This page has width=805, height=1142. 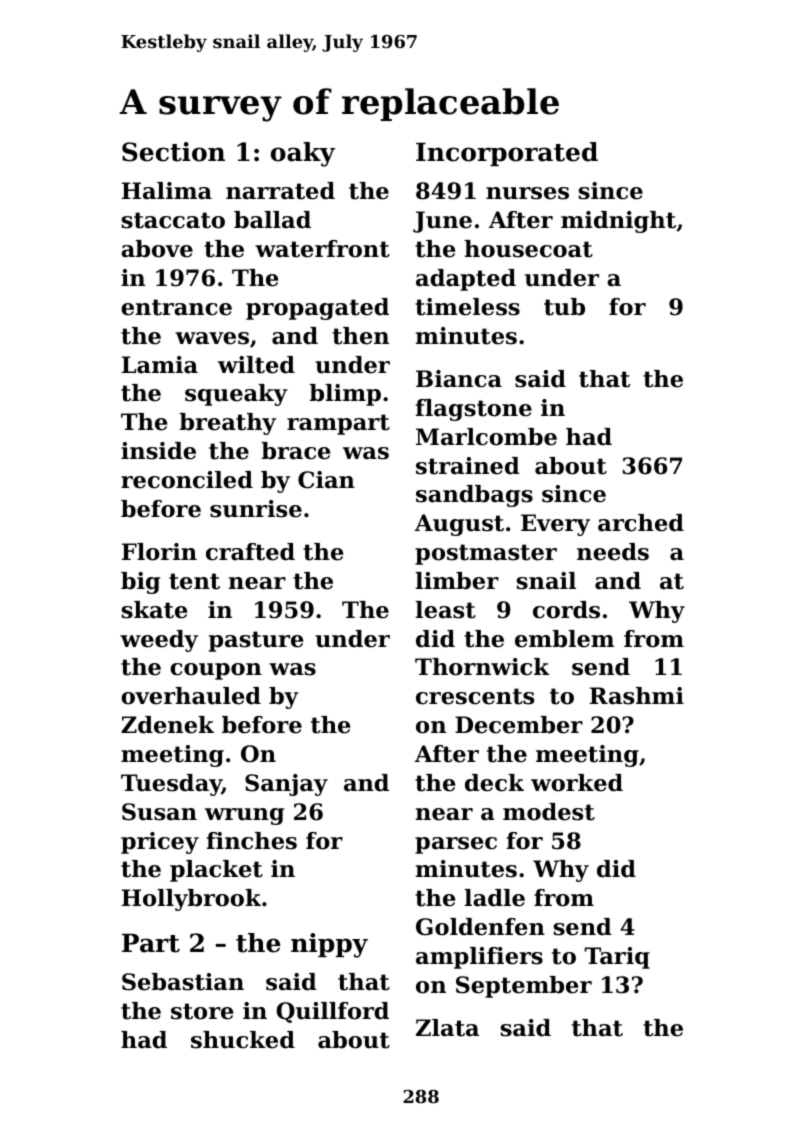 What do you see at coordinates (173, 152) in the page?
I see `Section` at bounding box center [173, 152].
